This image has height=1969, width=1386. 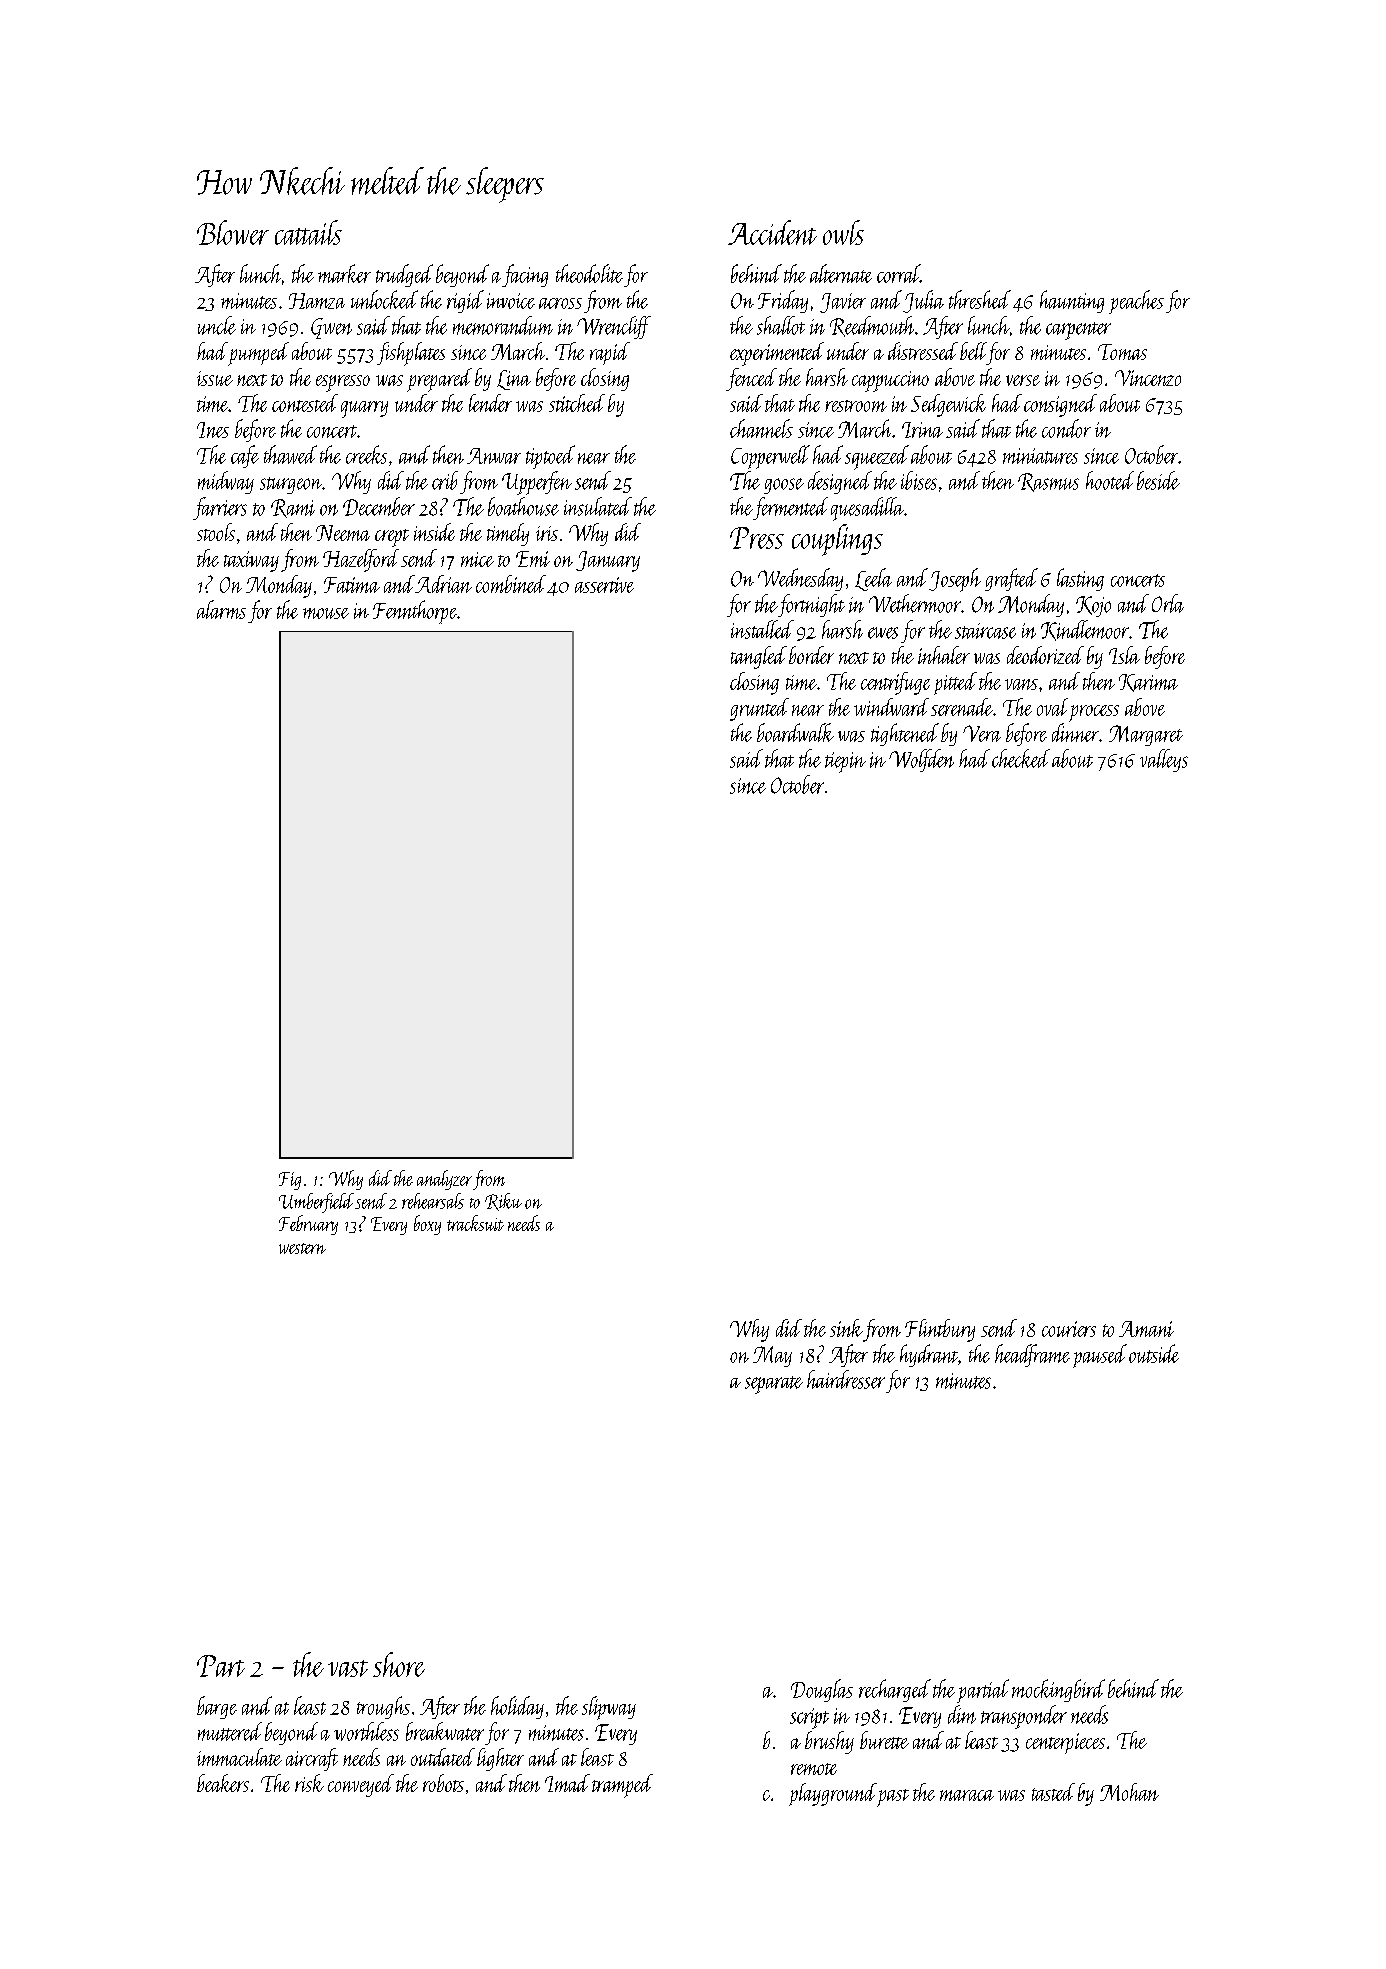 What do you see at coordinates (833, 1794) in the image?
I see `playground` at bounding box center [833, 1794].
